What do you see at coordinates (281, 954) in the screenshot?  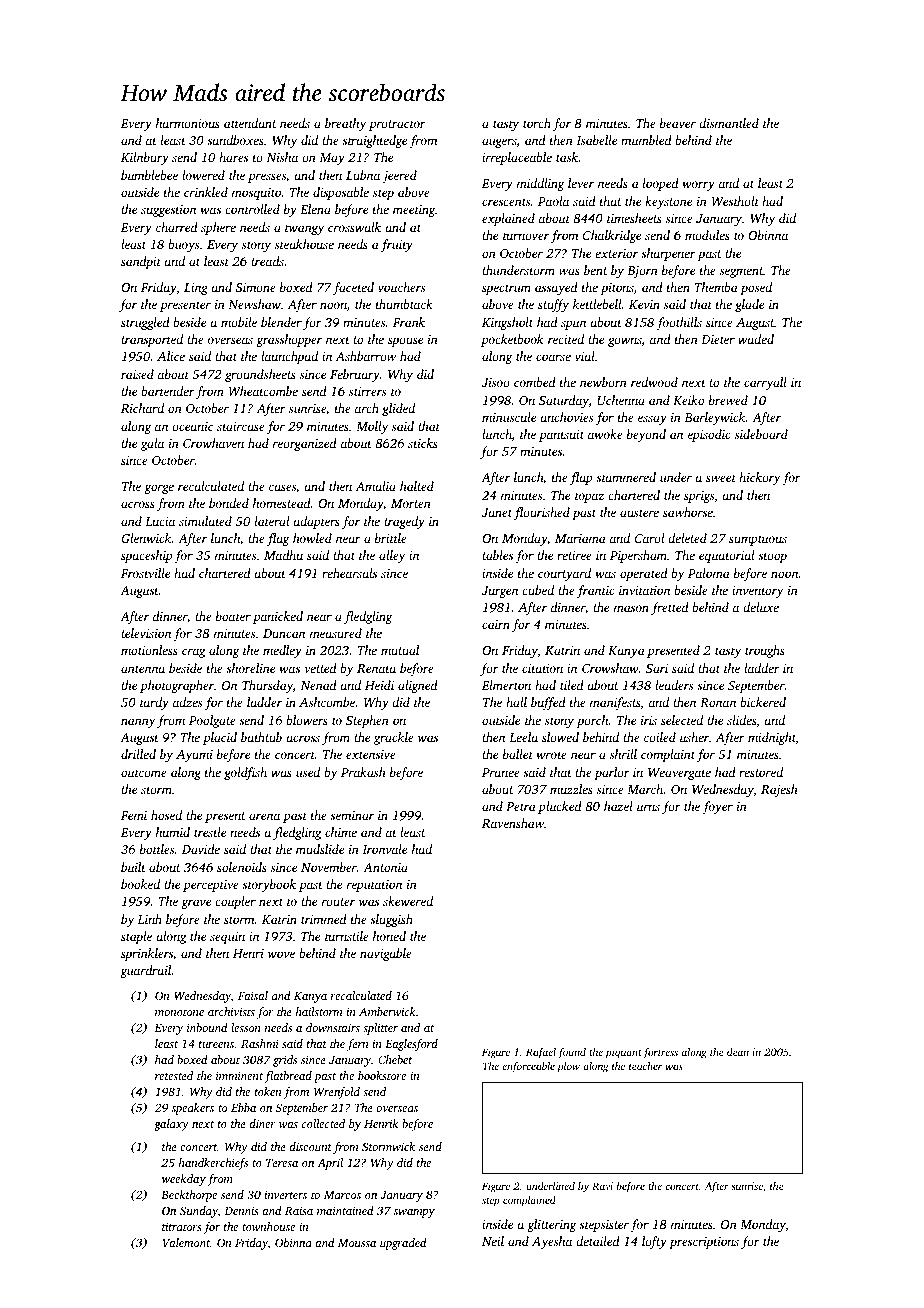 I see `wove` at bounding box center [281, 954].
